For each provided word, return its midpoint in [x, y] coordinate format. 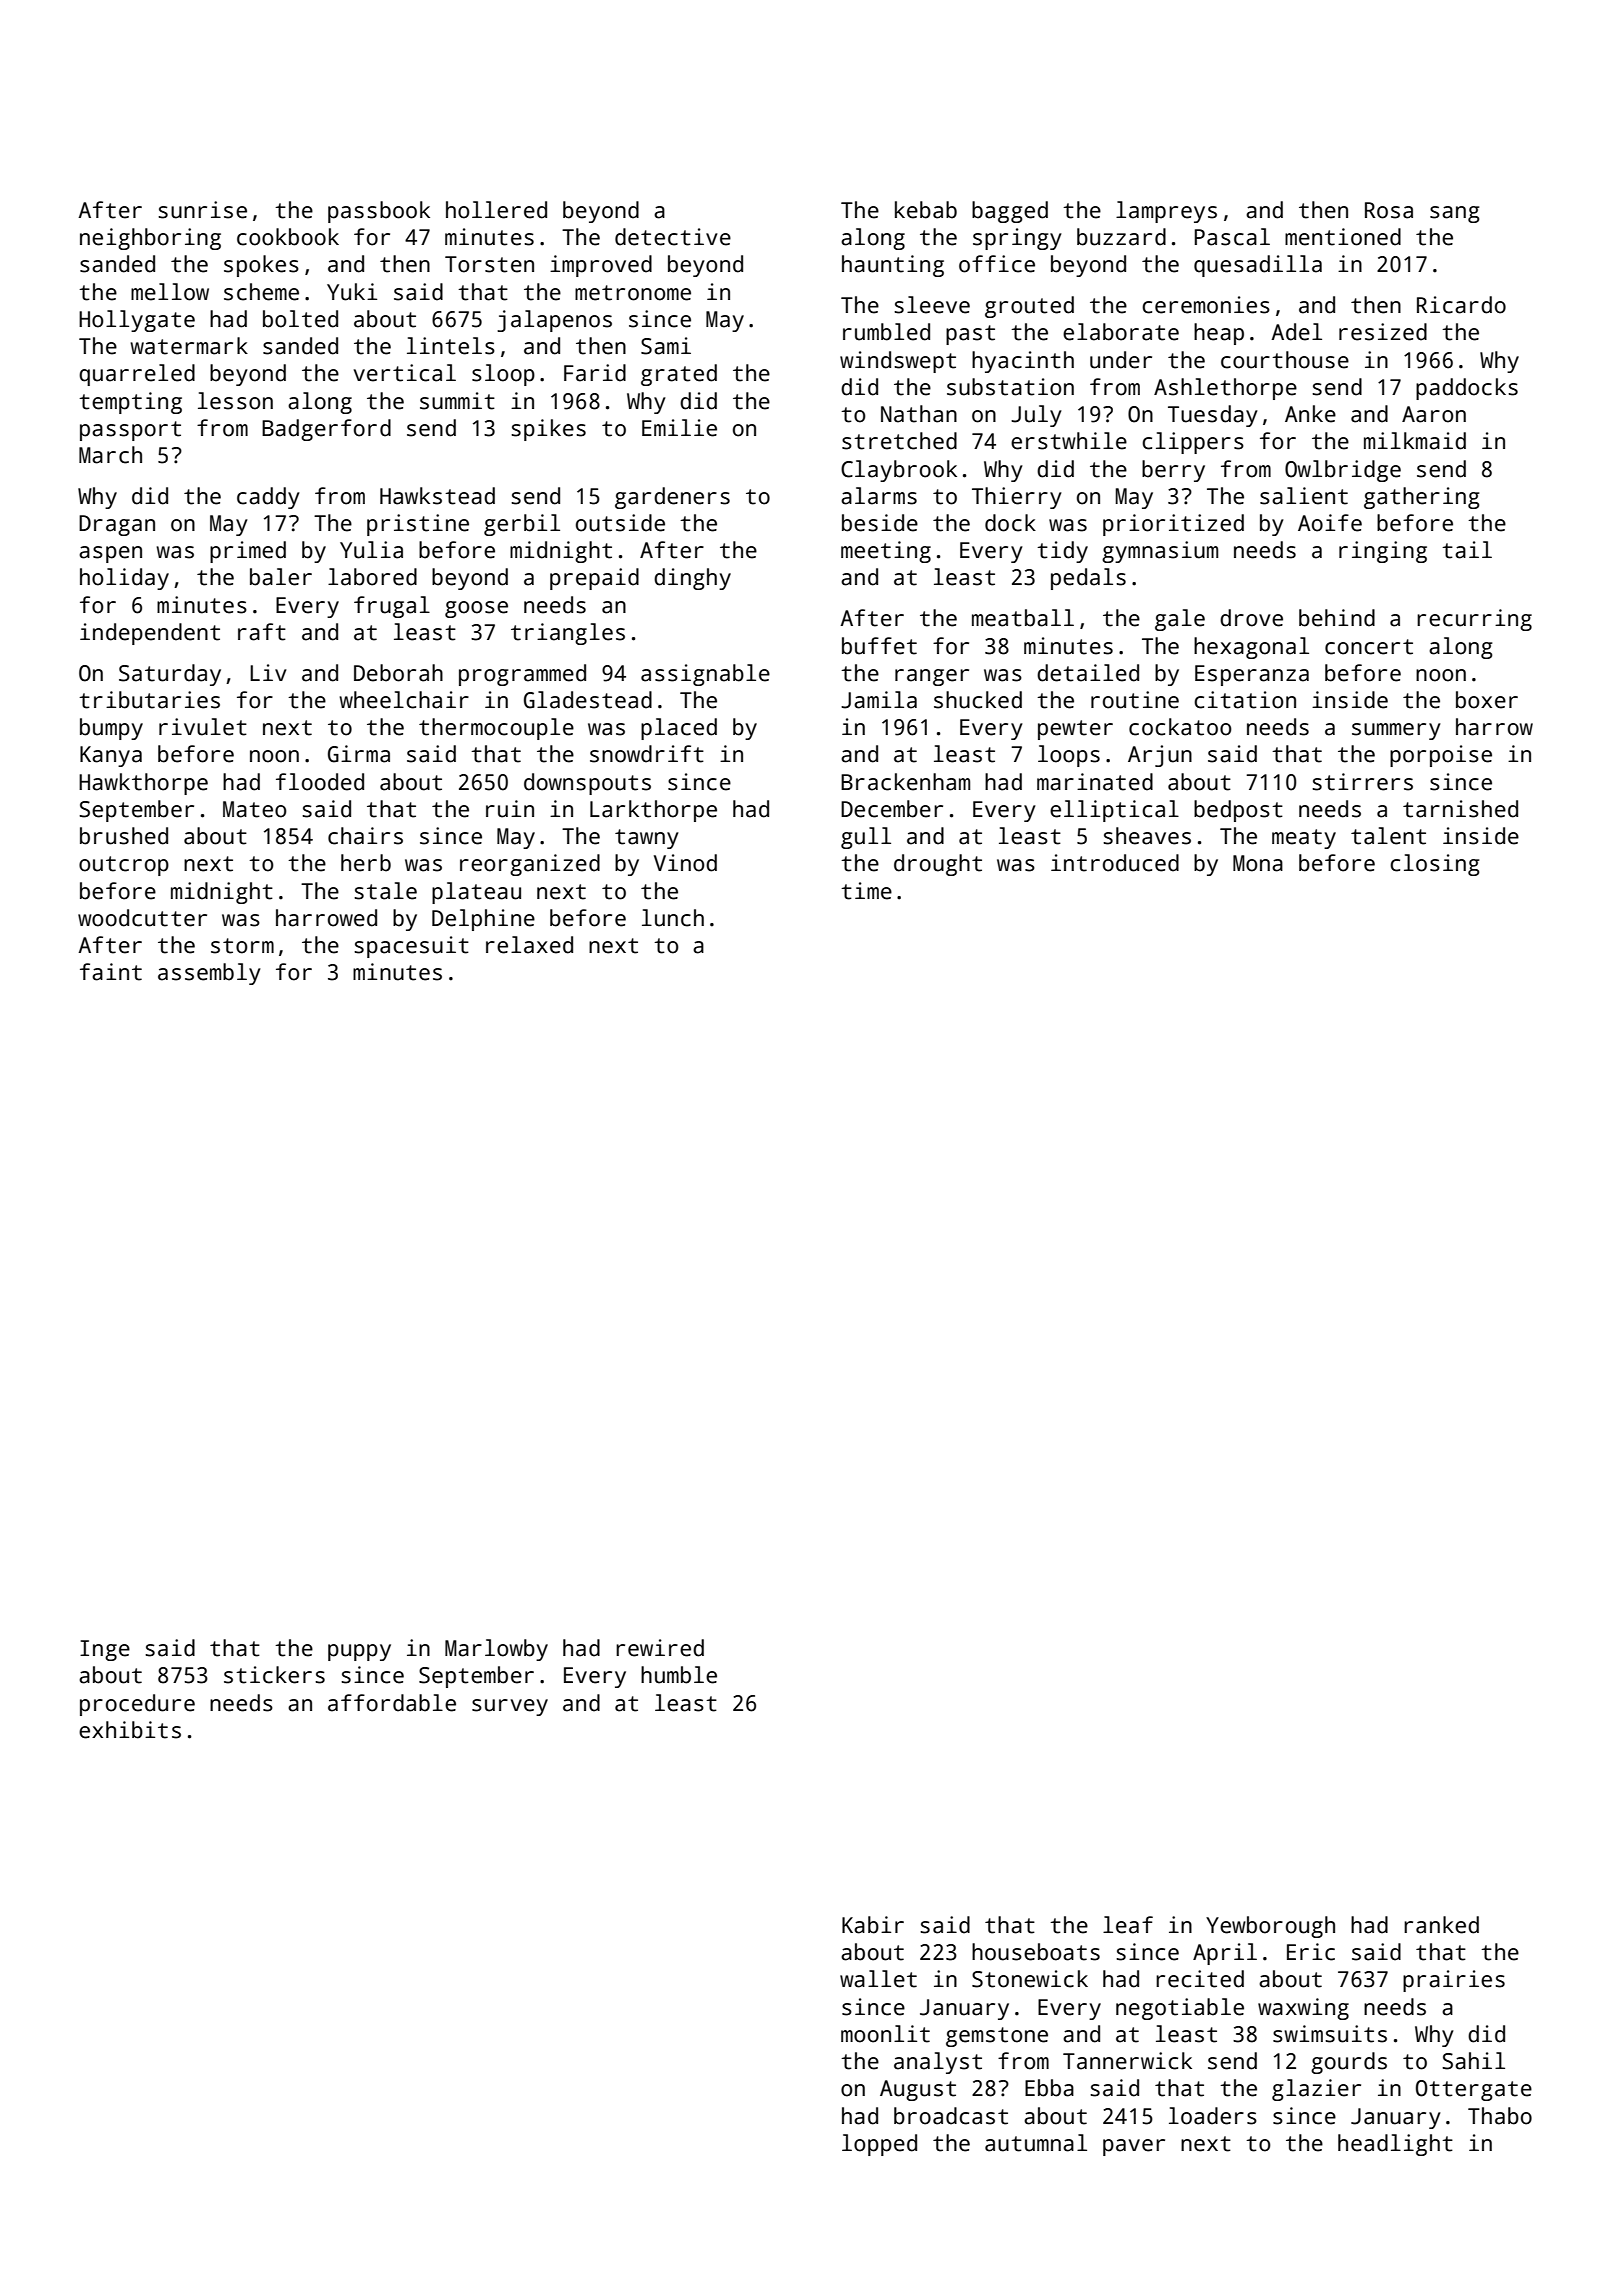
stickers [274, 1675]
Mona [1258, 863]
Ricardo [1461, 305]
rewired [660, 1648]
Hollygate [137, 321]
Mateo [254, 809]
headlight [1395, 2145]
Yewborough [1270, 1927]
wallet [878, 1979]
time [866, 891]
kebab [926, 210]
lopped [879, 2145]
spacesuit [411, 947]
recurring [1474, 620]
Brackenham [905, 782]
